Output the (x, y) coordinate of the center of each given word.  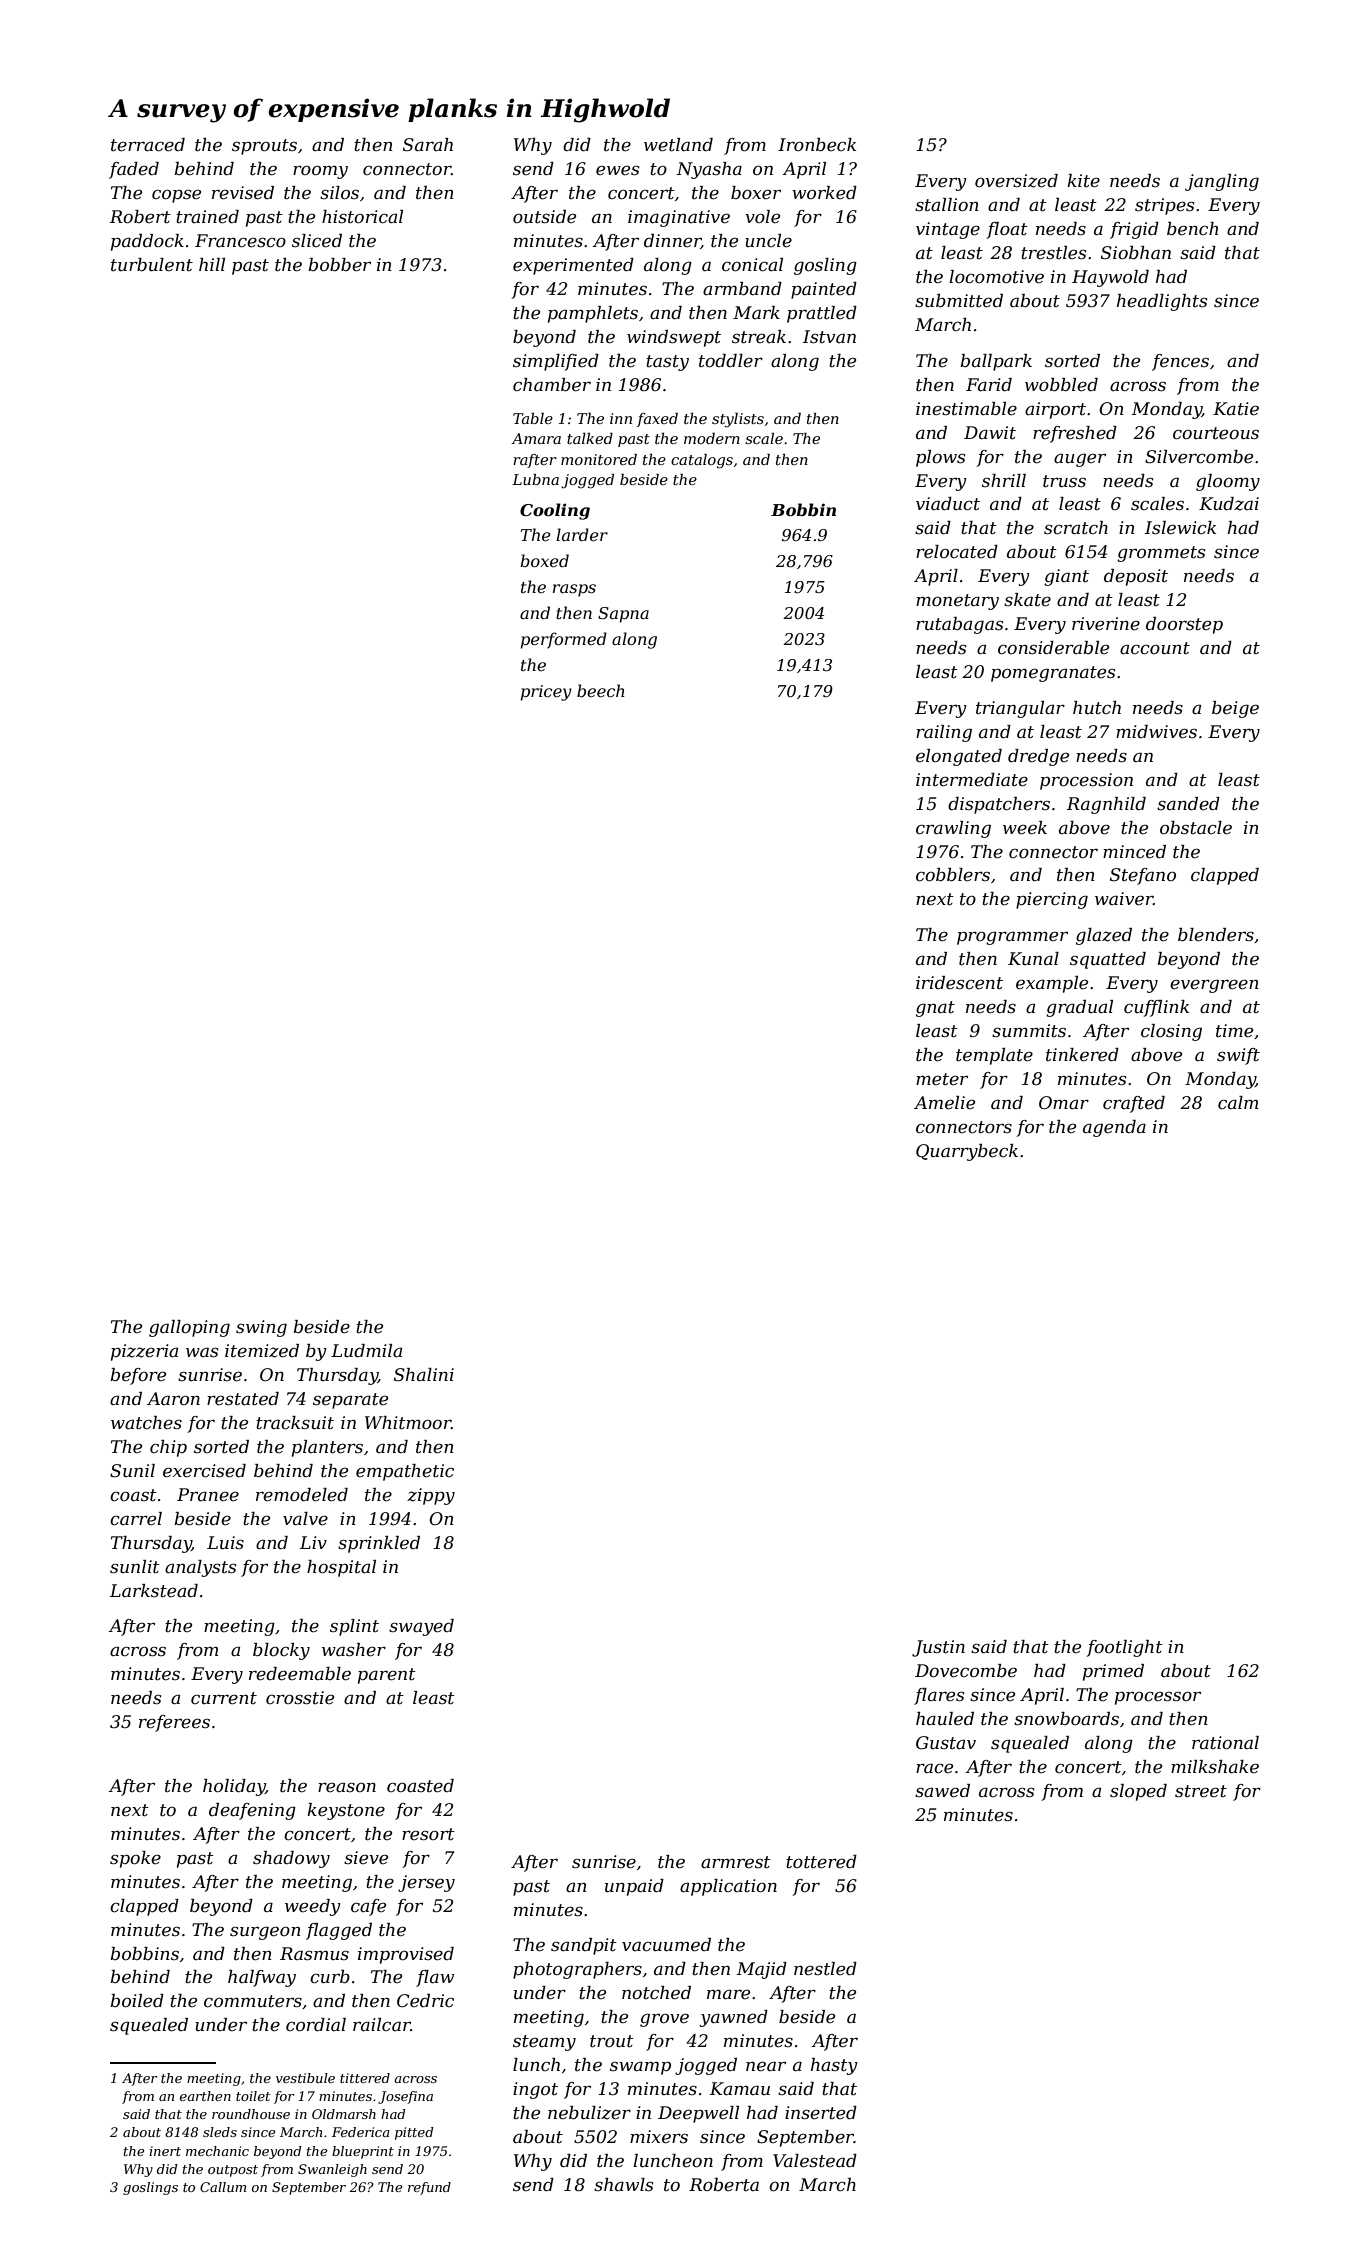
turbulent (152, 265)
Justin (938, 1648)
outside (544, 217)
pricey (546, 693)
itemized (262, 1351)
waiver (1124, 899)
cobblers (953, 875)
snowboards (1066, 1718)
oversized (1016, 181)
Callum (223, 2187)
